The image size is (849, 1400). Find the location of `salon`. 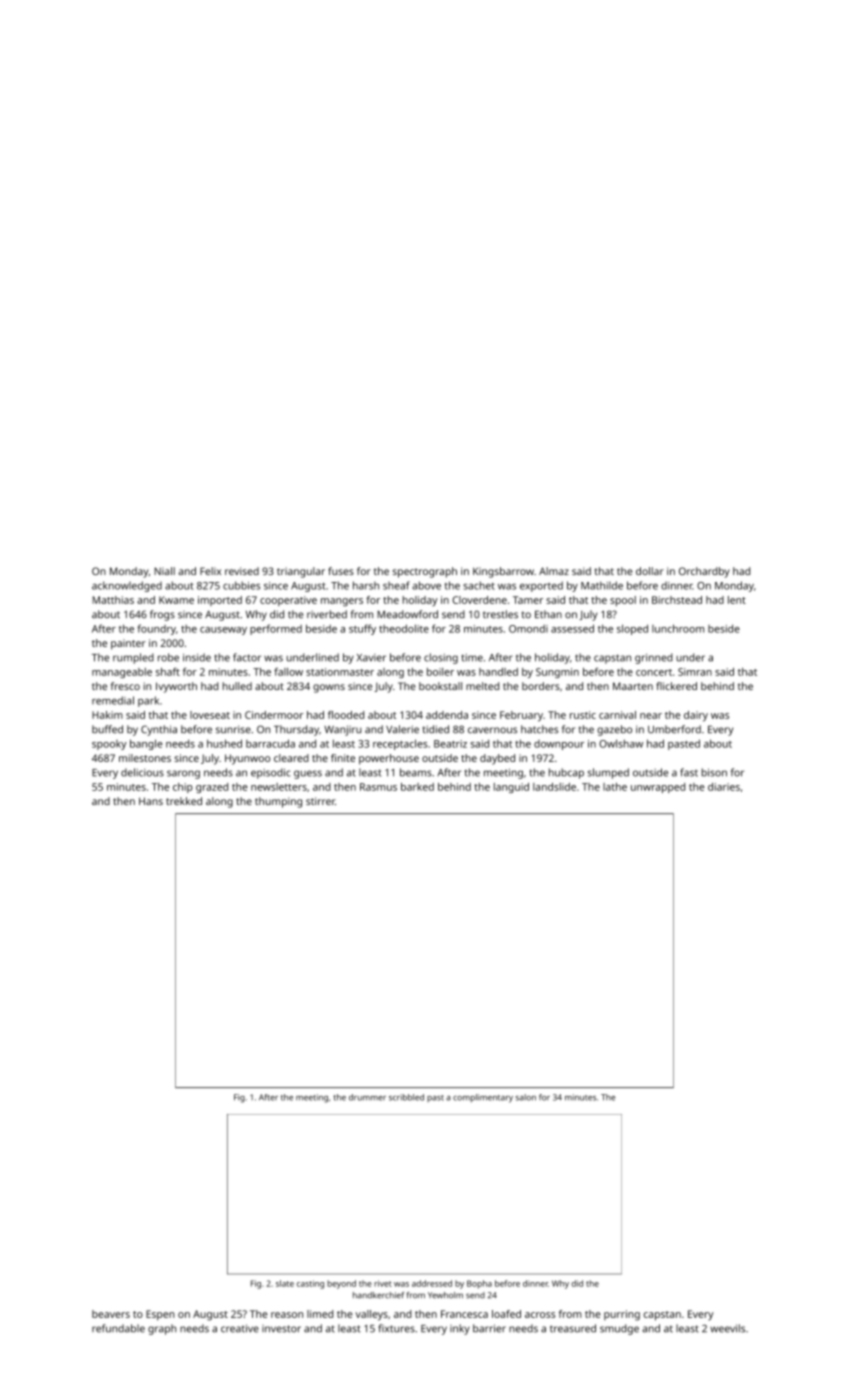

salon is located at coordinates (526, 1097).
